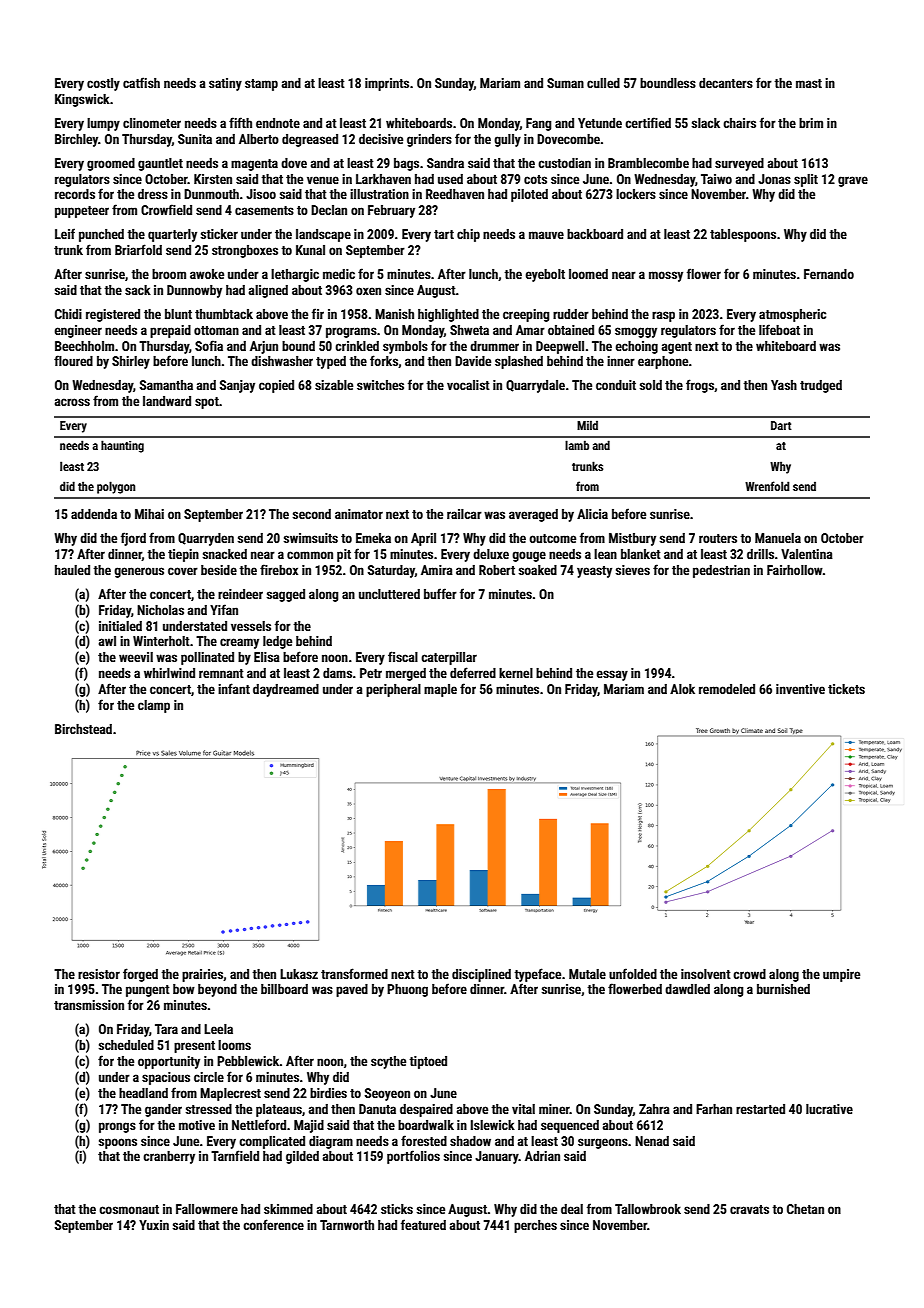 Image resolution: width=924 pixels, height=1308 pixels. What do you see at coordinates (473, 672) in the screenshot?
I see `deferred` at bounding box center [473, 672].
